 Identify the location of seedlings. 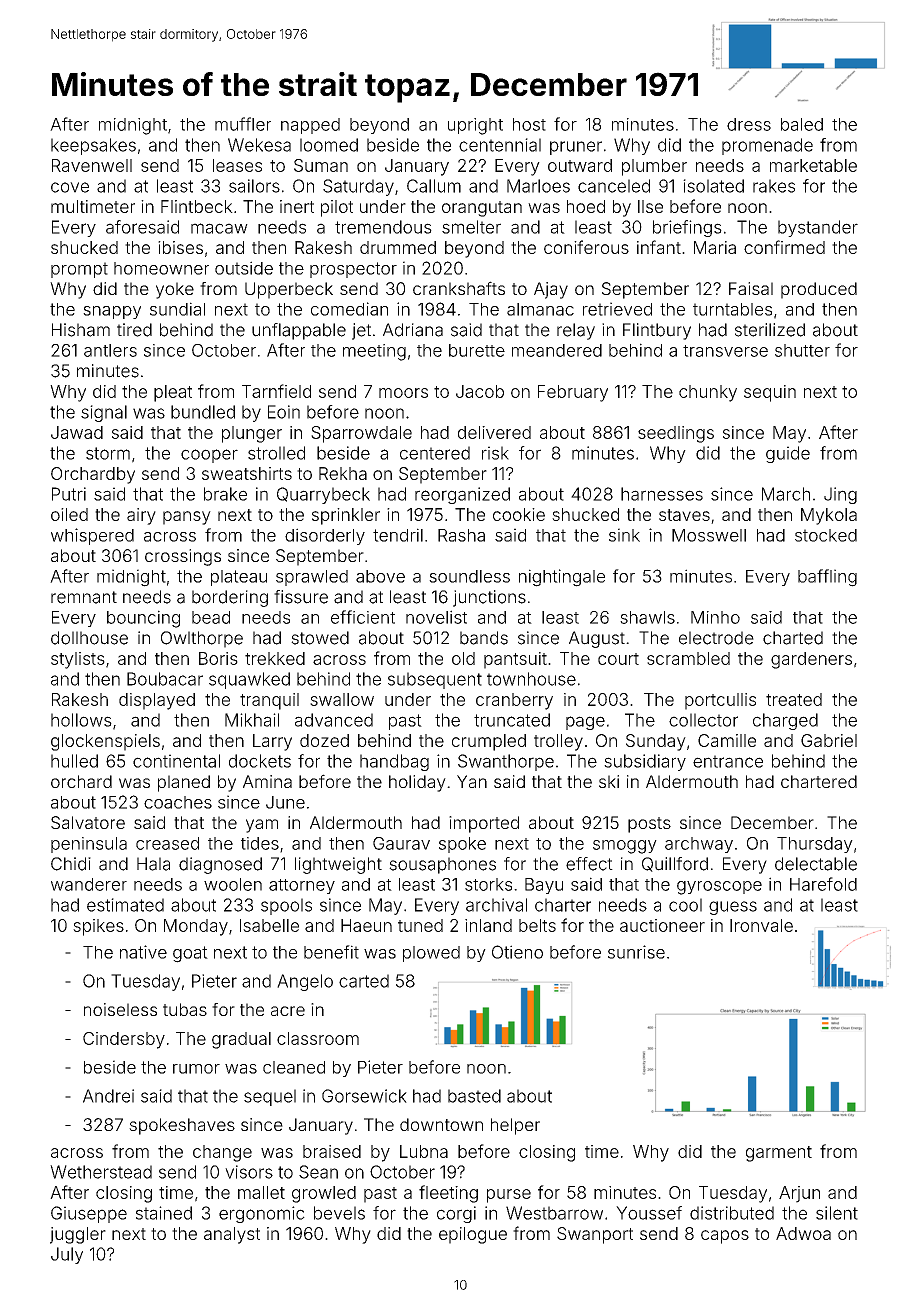
(676, 434).
